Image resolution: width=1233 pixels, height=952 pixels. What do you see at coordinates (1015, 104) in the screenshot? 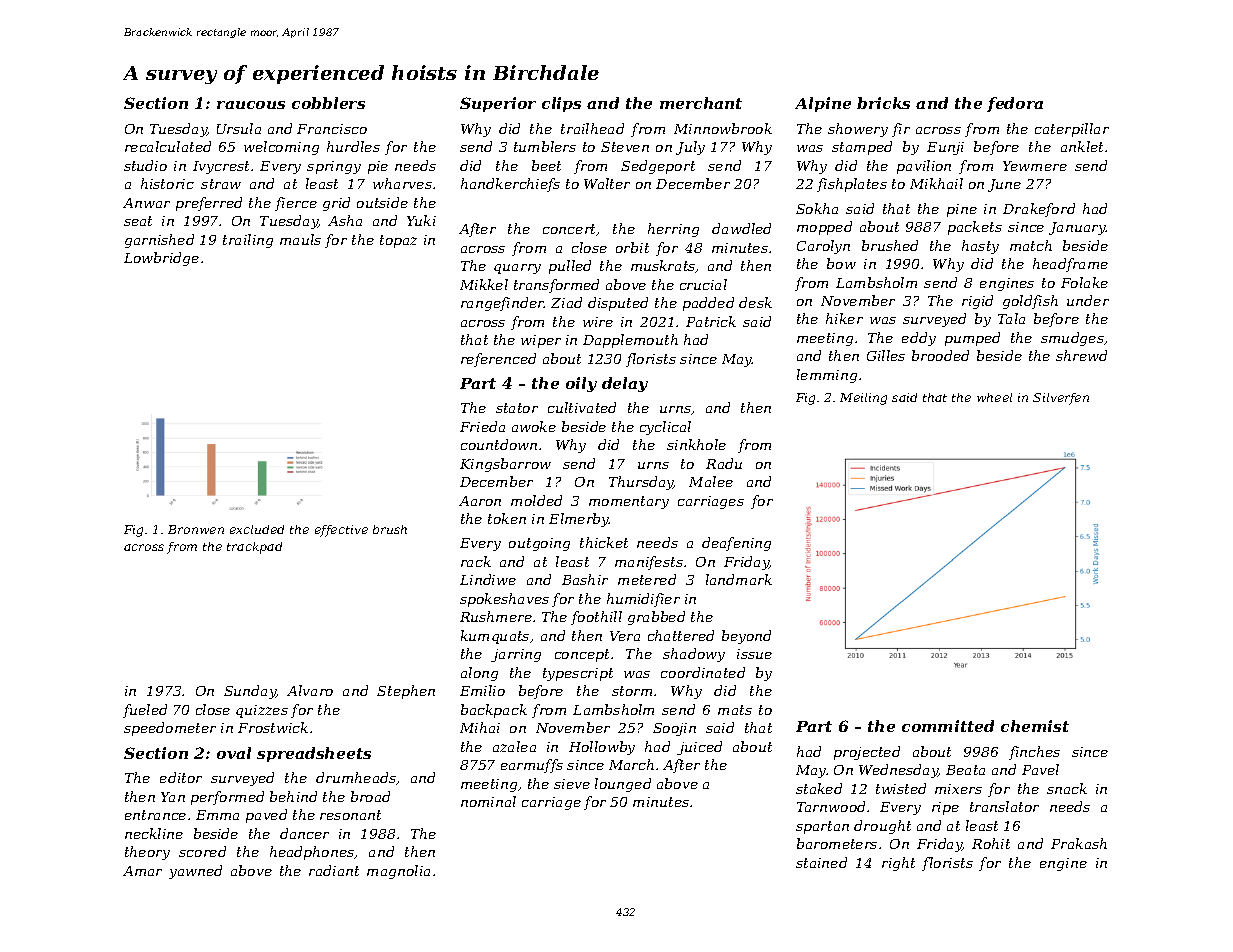
I see `fedora` at bounding box center [1015, 104].
